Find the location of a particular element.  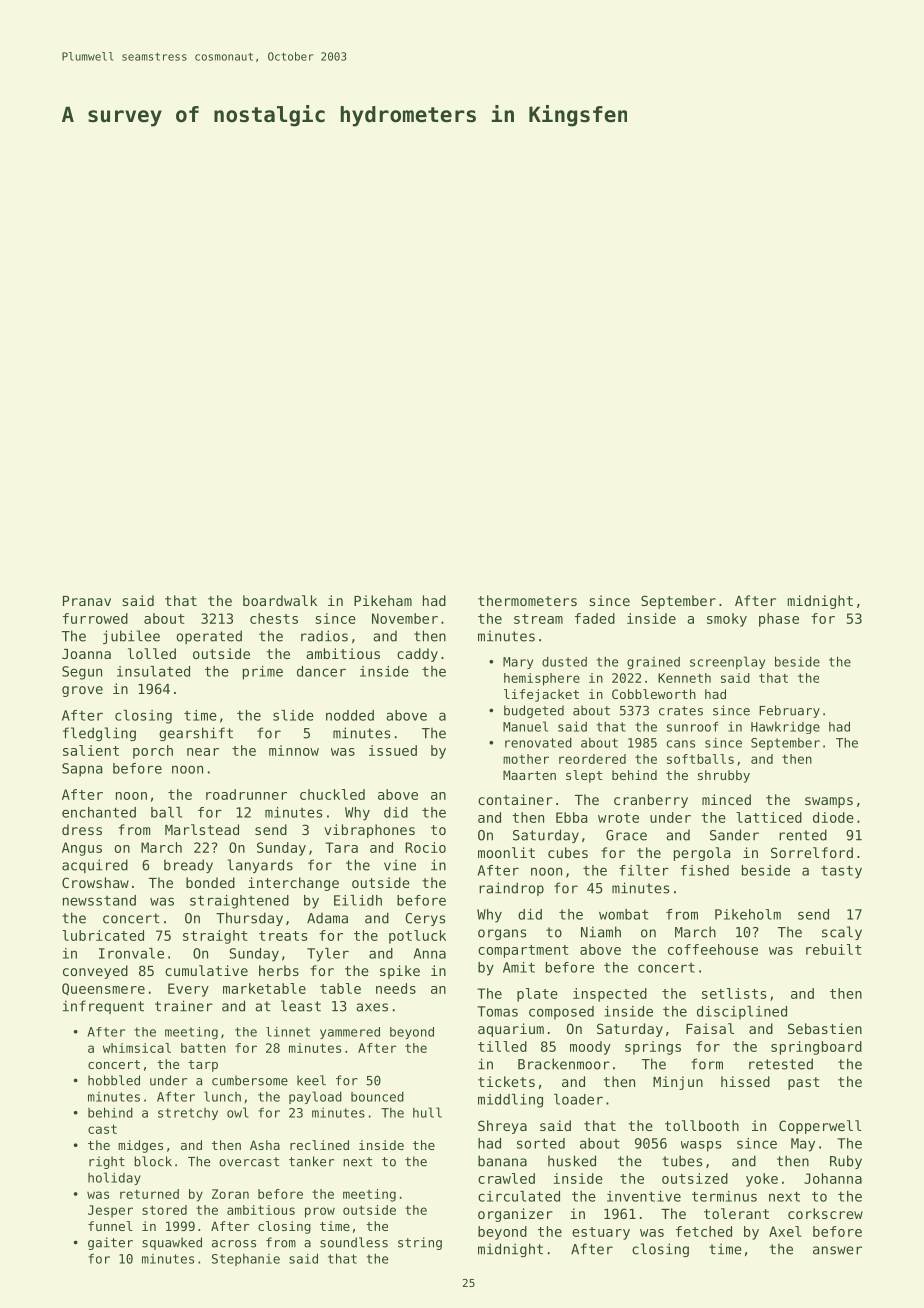

Pikeholm is located at coordinates (748, 914).
